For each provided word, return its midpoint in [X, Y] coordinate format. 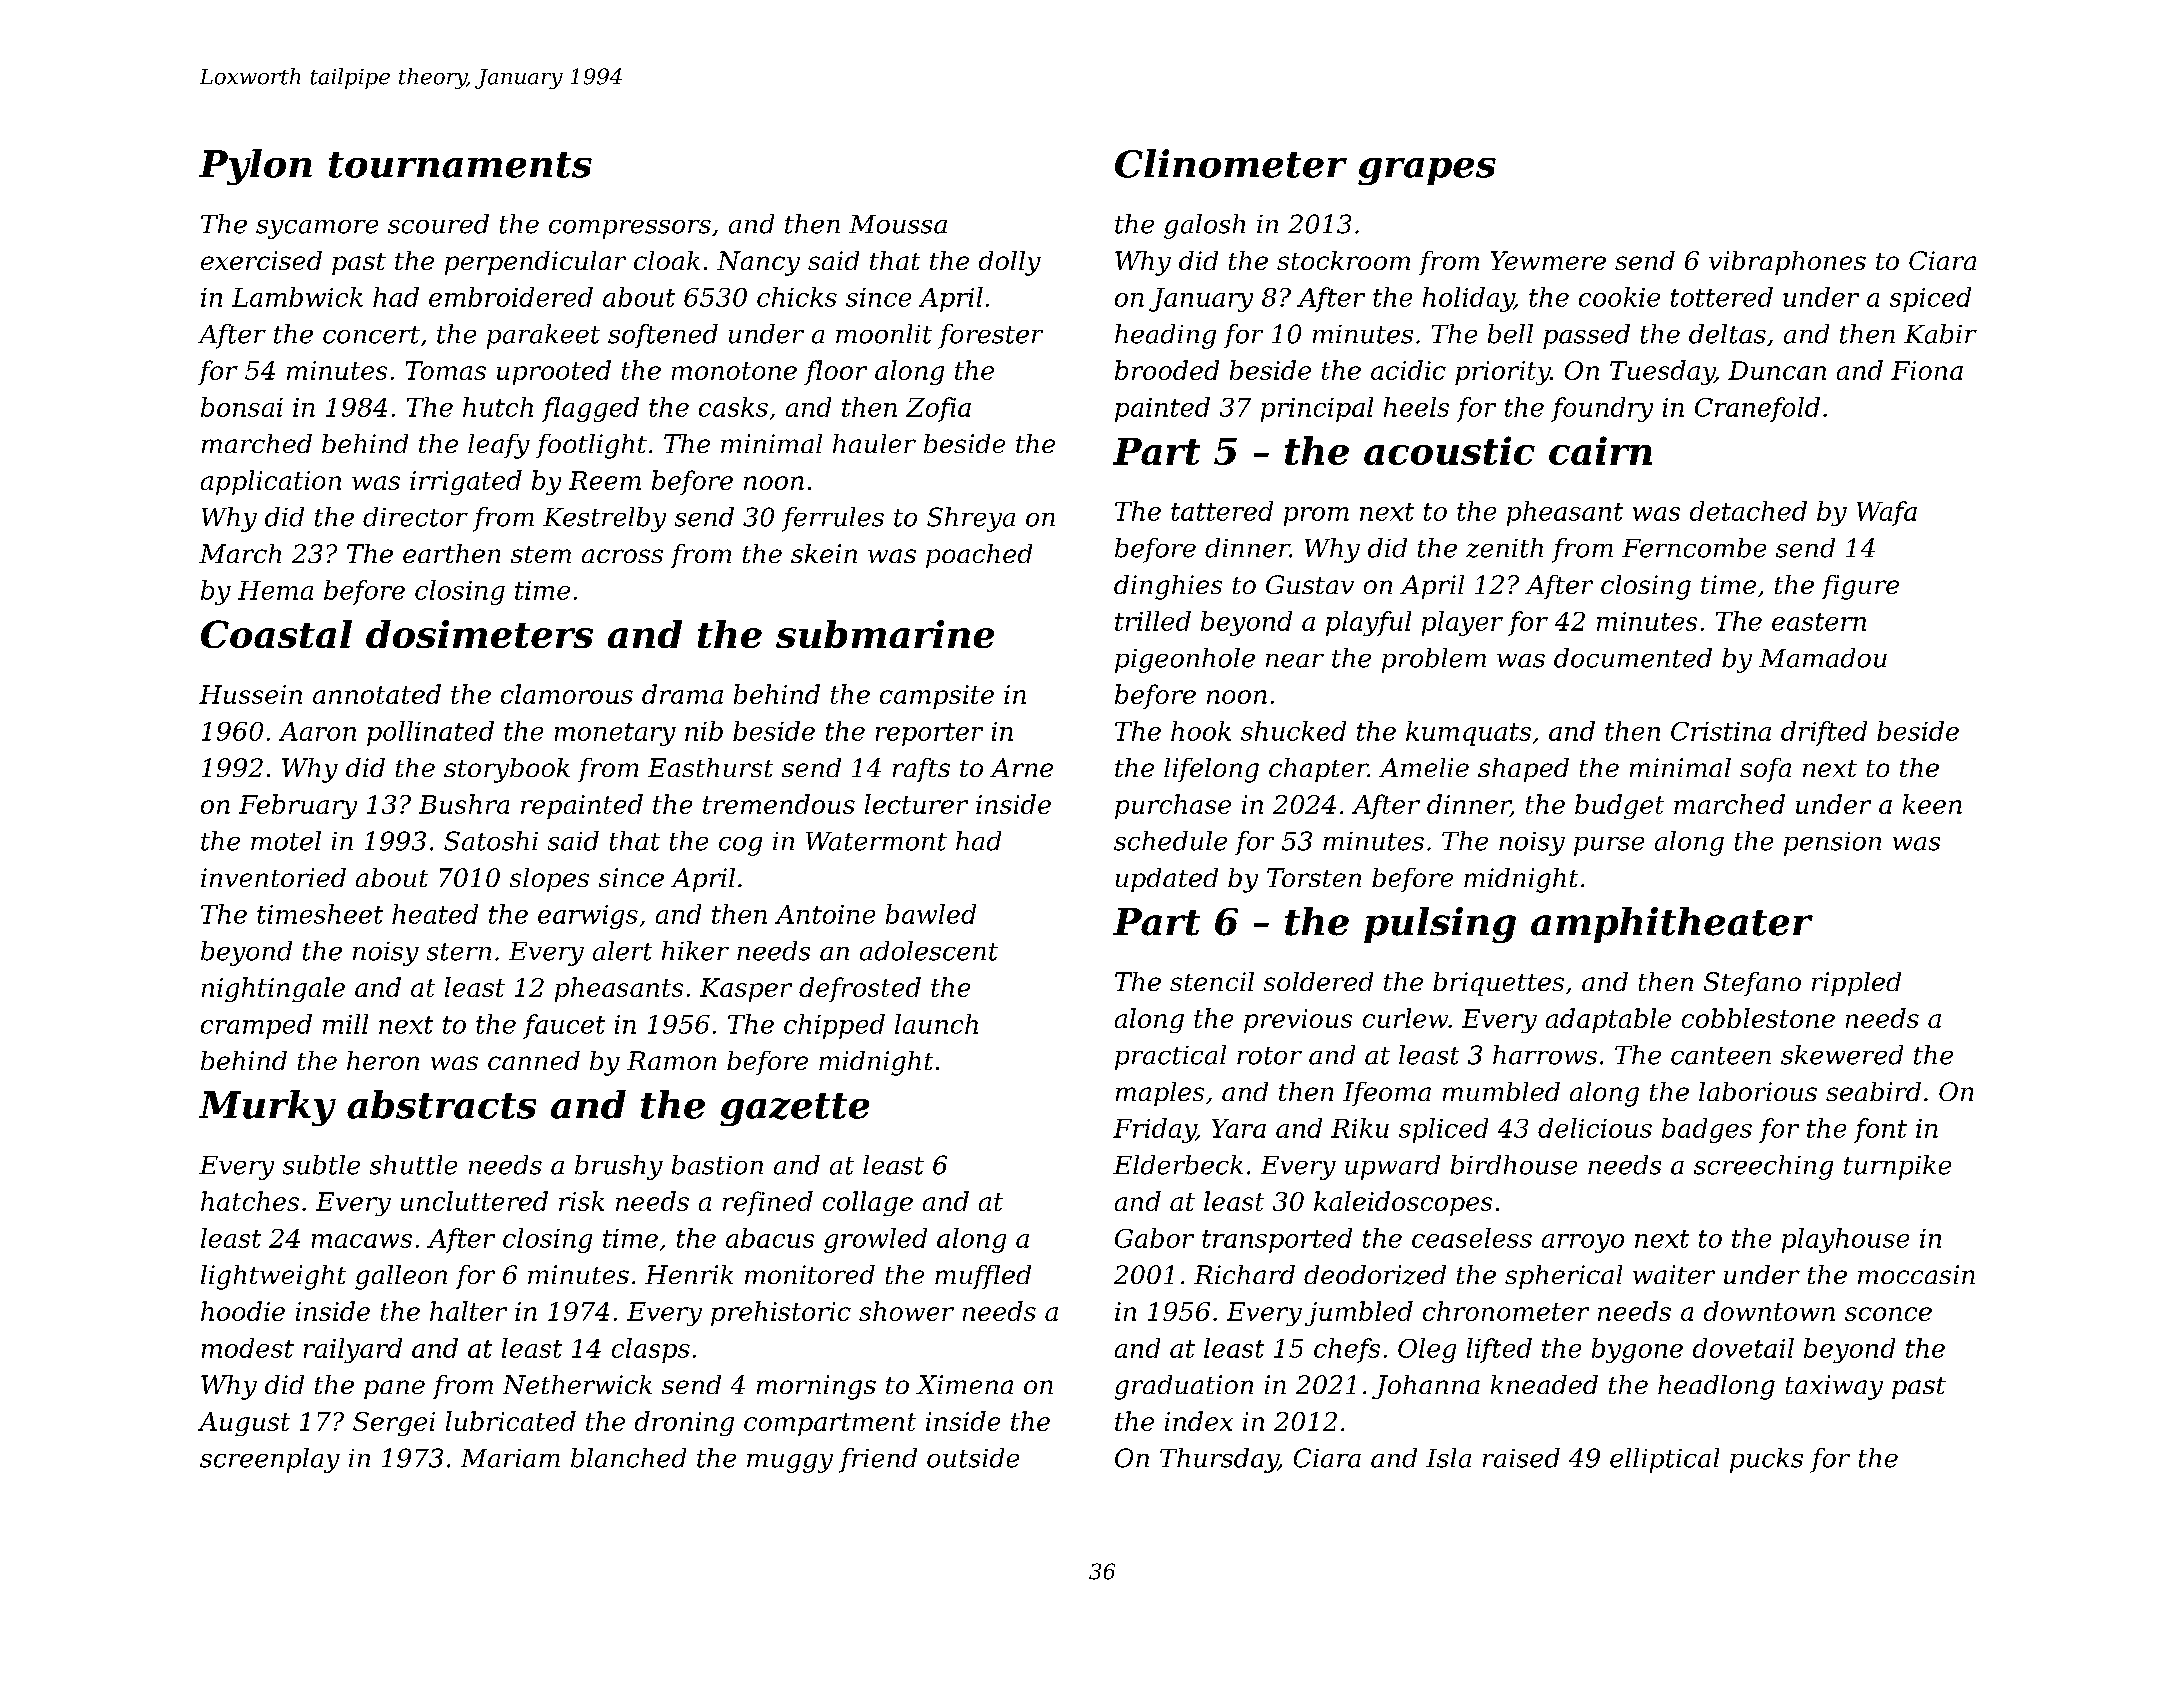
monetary [615, 734]
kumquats [1468, 733]
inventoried [273, 877]
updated [1167, 880]
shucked [1293, 731]
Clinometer [1231, 163]
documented [1633, 658]
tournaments [460, 165]
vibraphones [1787, 263]
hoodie [243, 1311]
